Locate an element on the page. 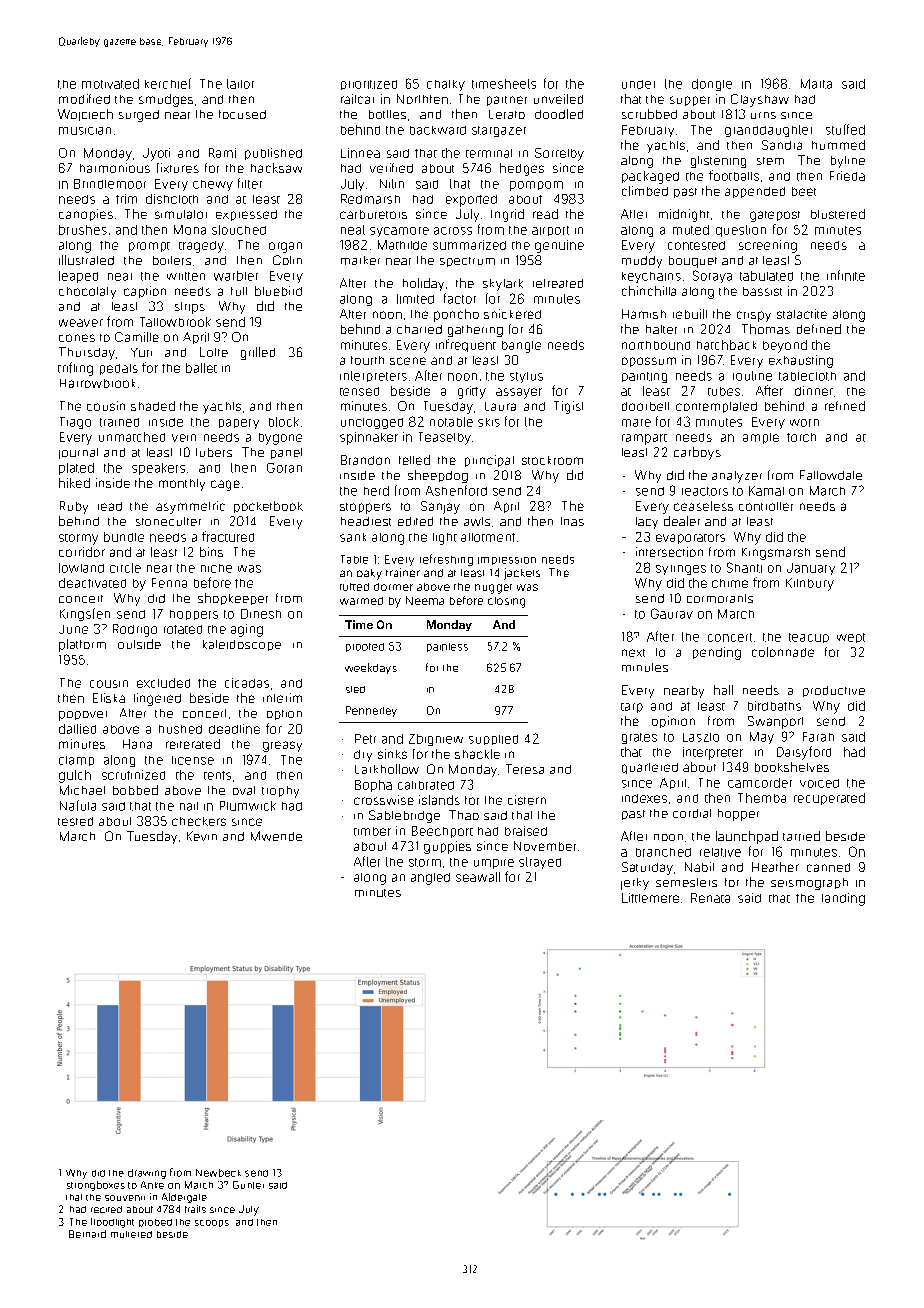 The width and height of the page is (924, 1308). snickered is located at coordinates (512, 314).
